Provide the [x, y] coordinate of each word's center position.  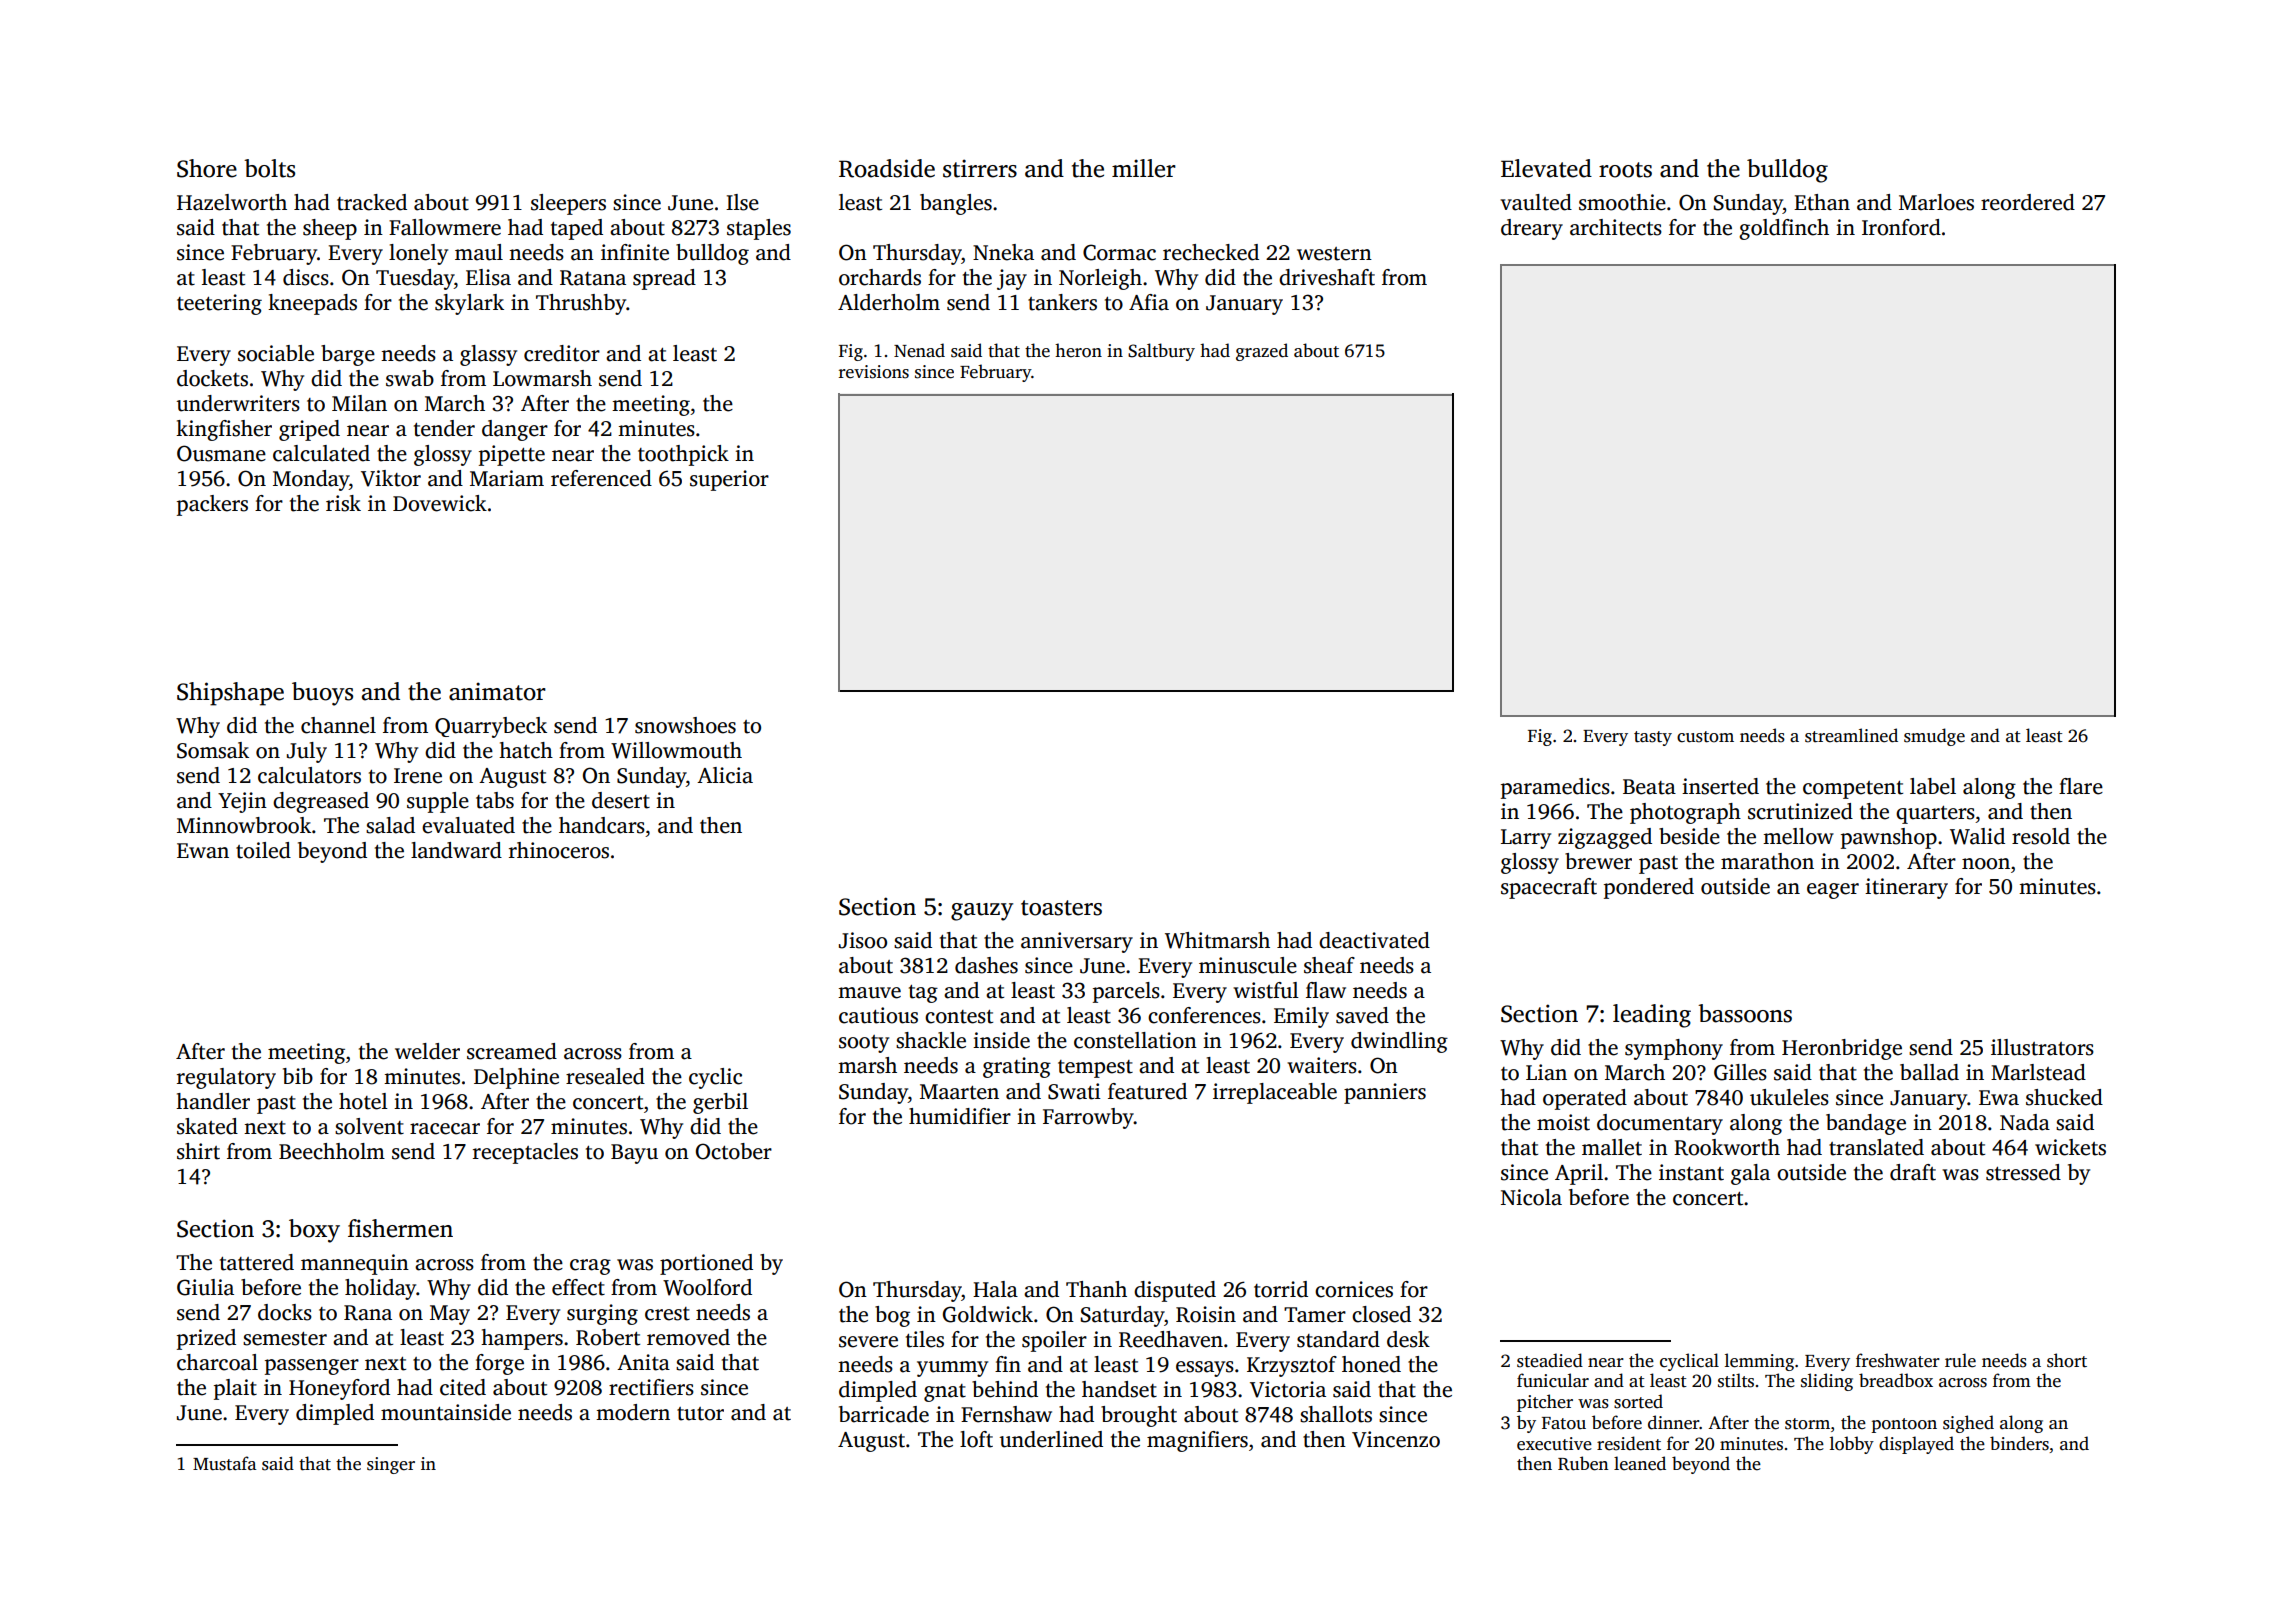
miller [1144, 168]
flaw [1326, 990]
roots [1625, 170]
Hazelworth [232, 202]
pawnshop [1889, 838]
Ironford [1901, 227]
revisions [874, 372]
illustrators [2042, 1047]
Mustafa [224, 1463]
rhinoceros [559, 850]
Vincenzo [1396, 1439]
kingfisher [224, 430]
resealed [605, 1076]
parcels [1126, 992]
